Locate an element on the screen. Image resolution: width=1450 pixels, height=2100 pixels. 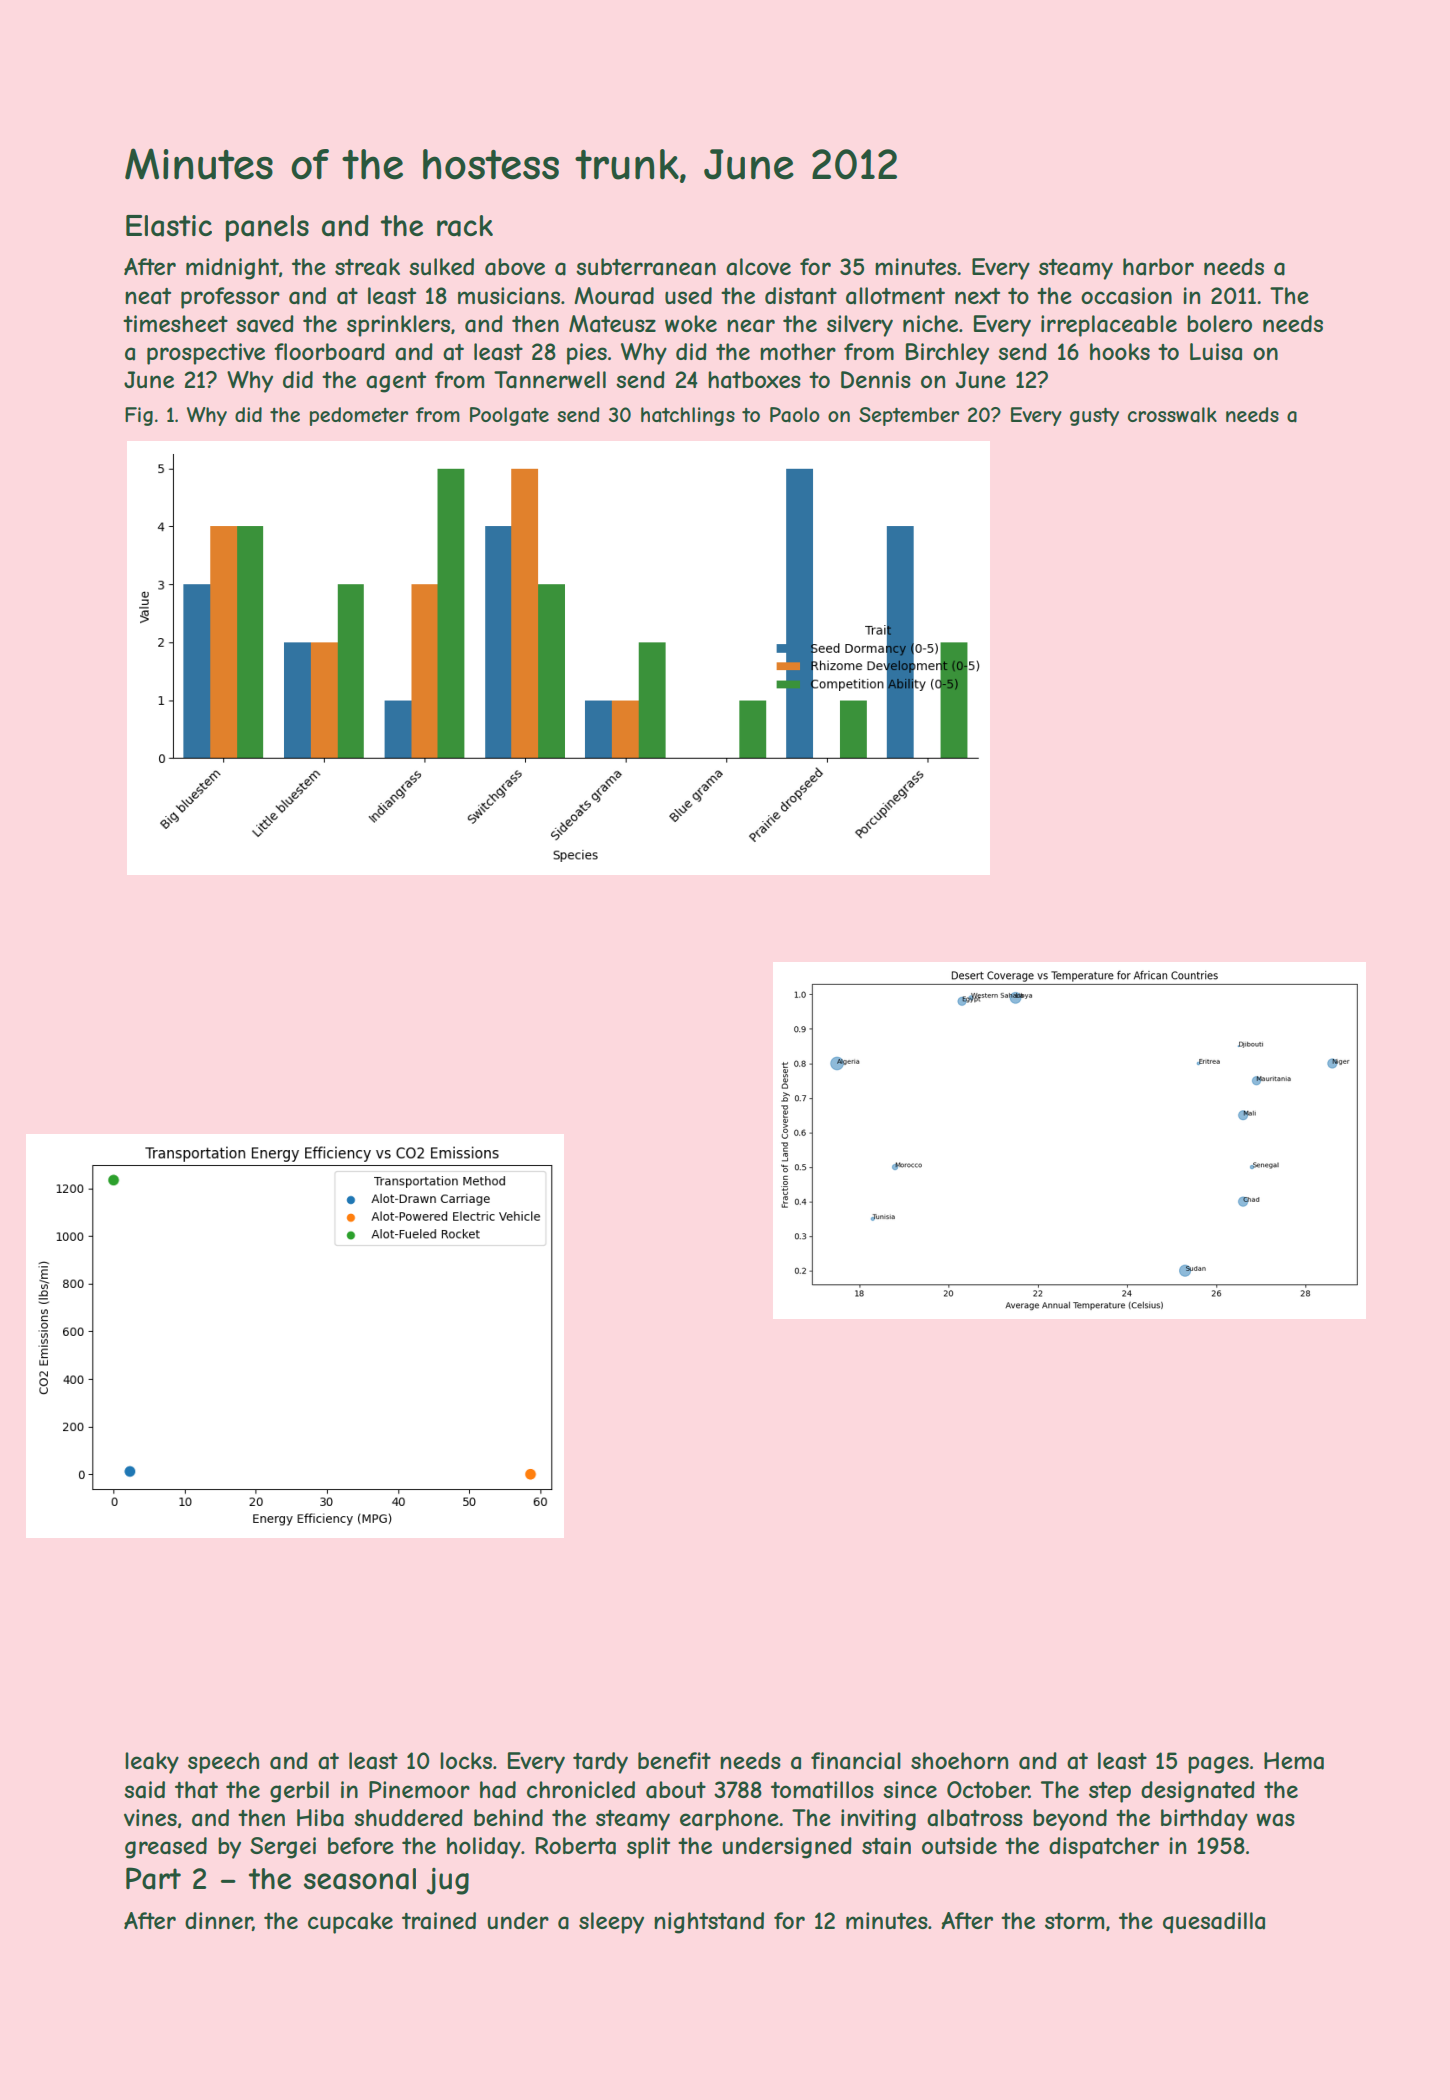
Poolgate is located at coordinates (509, 416).
